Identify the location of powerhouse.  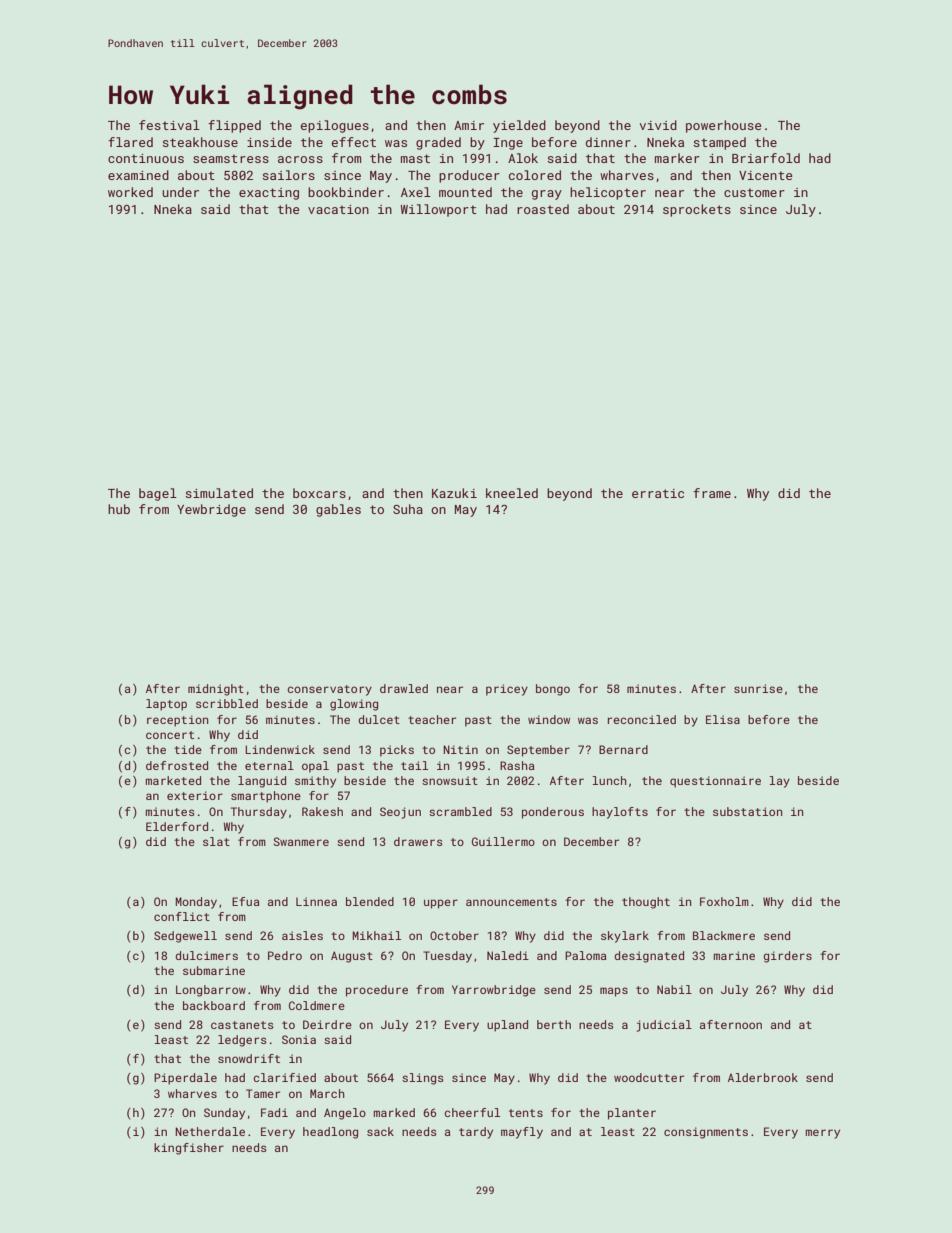
(724, 126).
